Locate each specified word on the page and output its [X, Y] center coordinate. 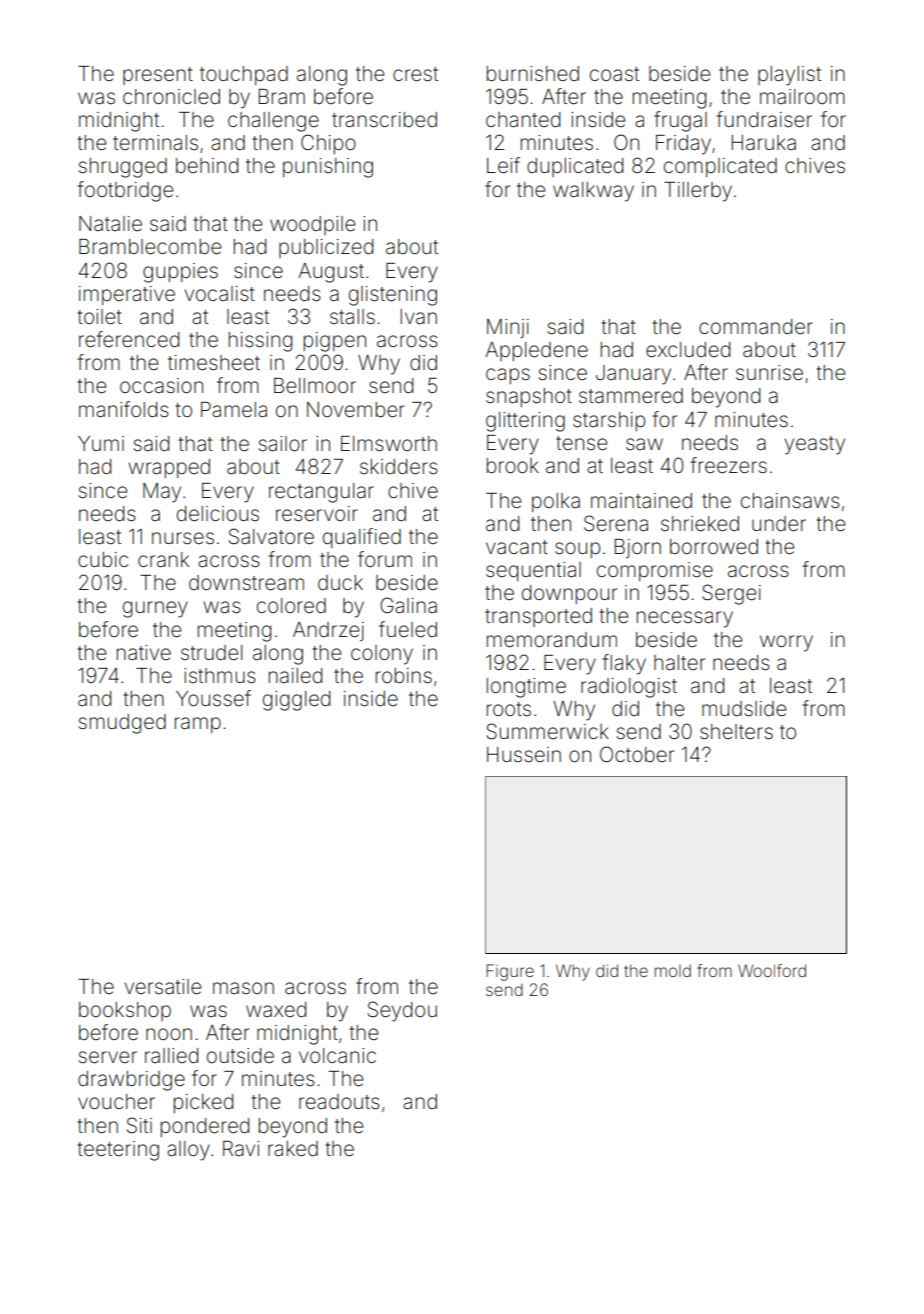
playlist [789, 76]
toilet [99, 317]
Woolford [772, 970]
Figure [510, 972]
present [158, 76]
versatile [163, 987]
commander [756, 326]
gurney [155, 609]
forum [385, 559]
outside [240, 1055]
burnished [533, 74]
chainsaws [790, 501]
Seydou [402, 1011]
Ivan [419, 316]
